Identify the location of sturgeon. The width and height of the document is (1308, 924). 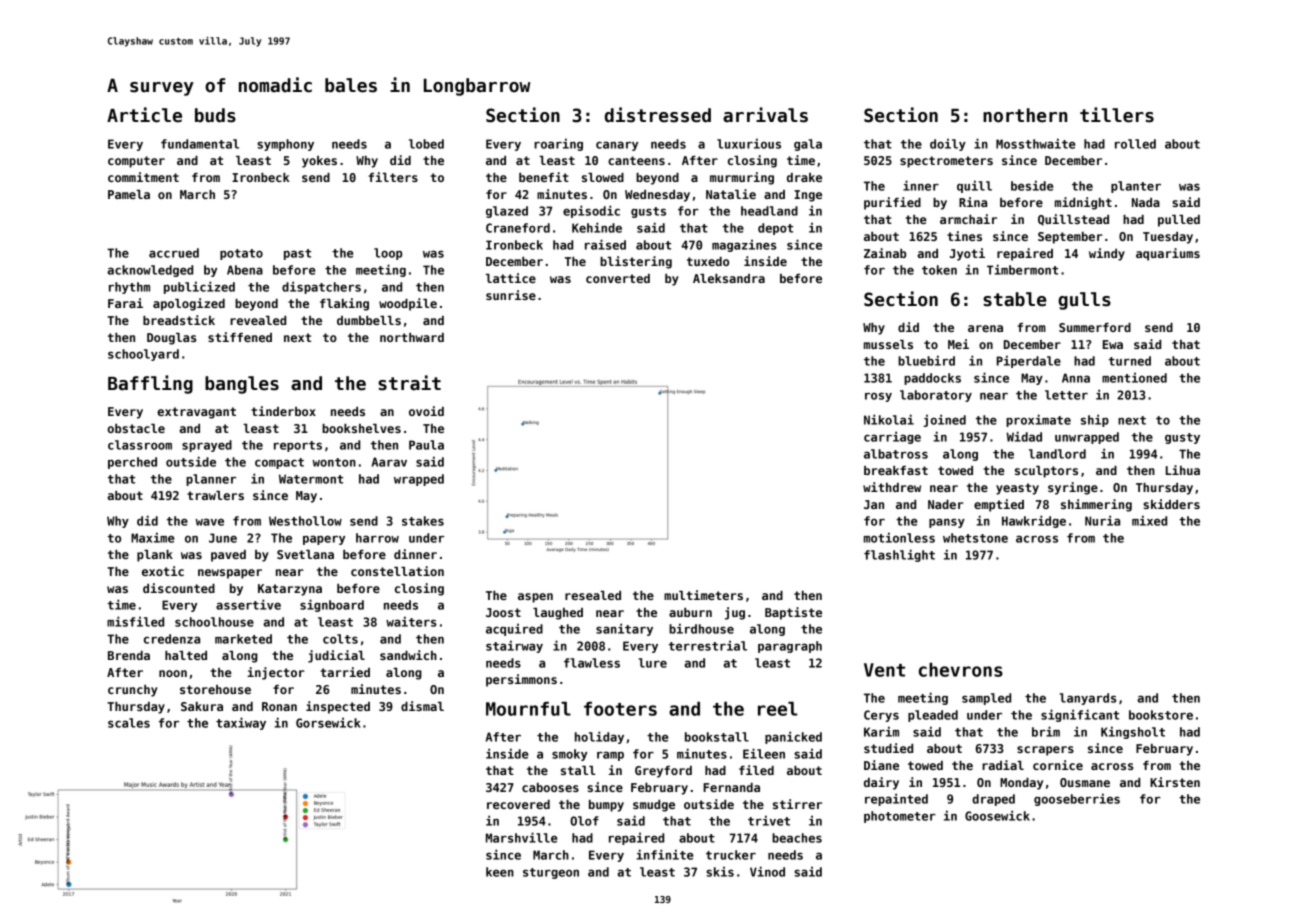
(551, 873).
